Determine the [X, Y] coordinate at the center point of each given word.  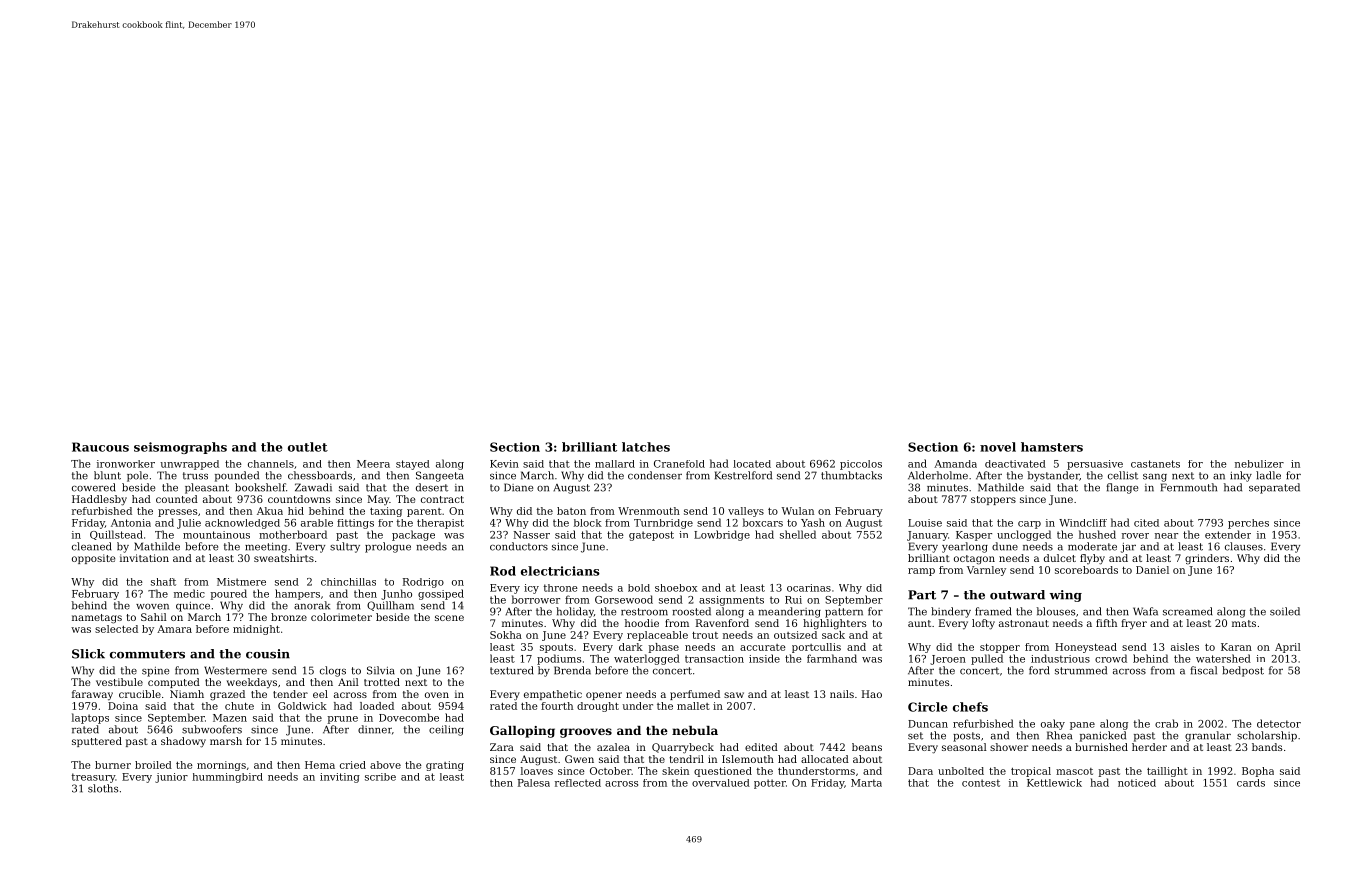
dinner [375, 729]
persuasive [1095, 465]
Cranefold [679, 464]
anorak [312, 605]
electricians [560, 571]
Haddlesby [99, 500]
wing [1066, 596]
